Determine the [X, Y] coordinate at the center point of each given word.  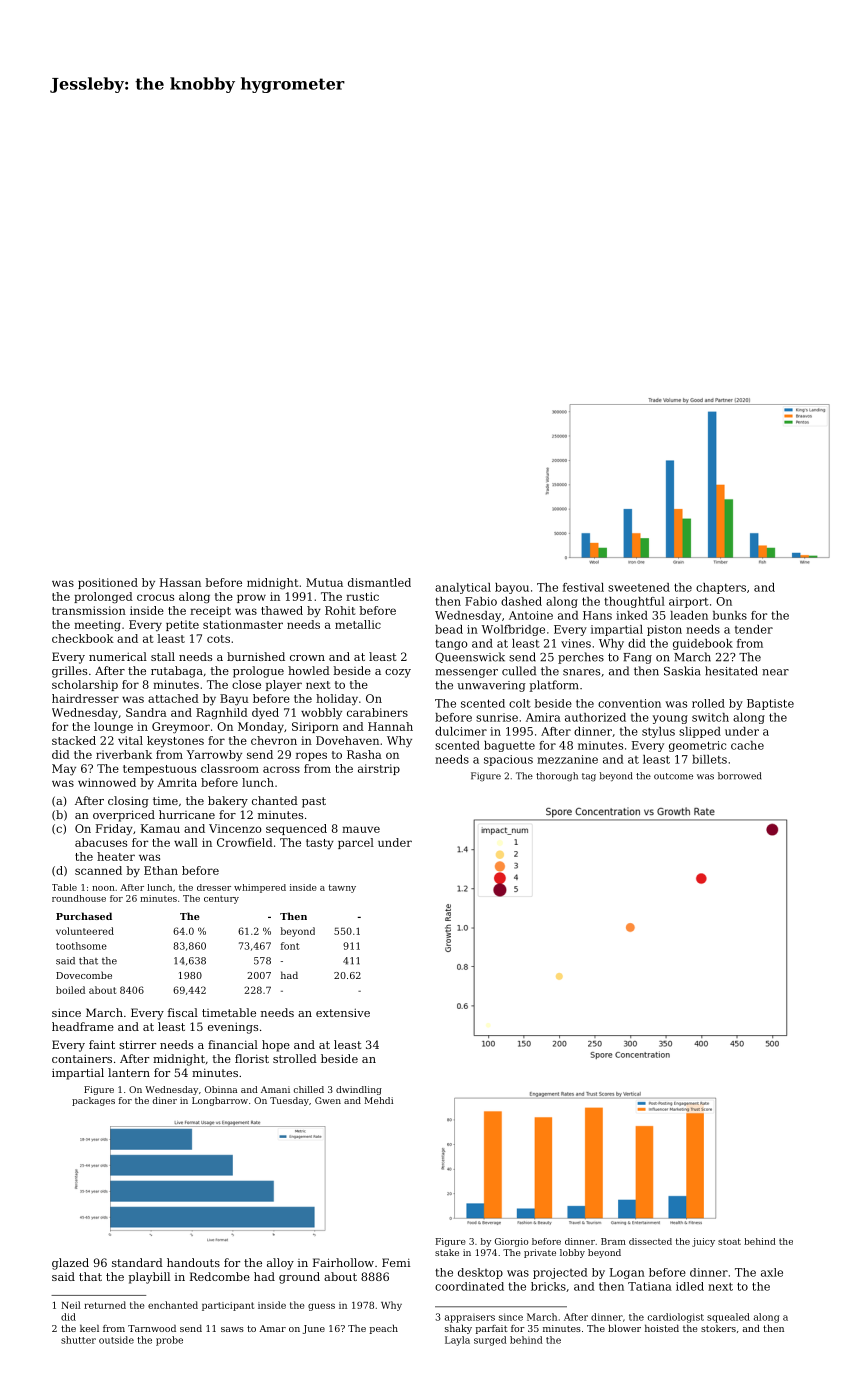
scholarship [85, 685]
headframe [83, 1026]
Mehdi [378, 1100]
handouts [193, 1262]
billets [709, 759]
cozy [398, 673]
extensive [343, 1013]
